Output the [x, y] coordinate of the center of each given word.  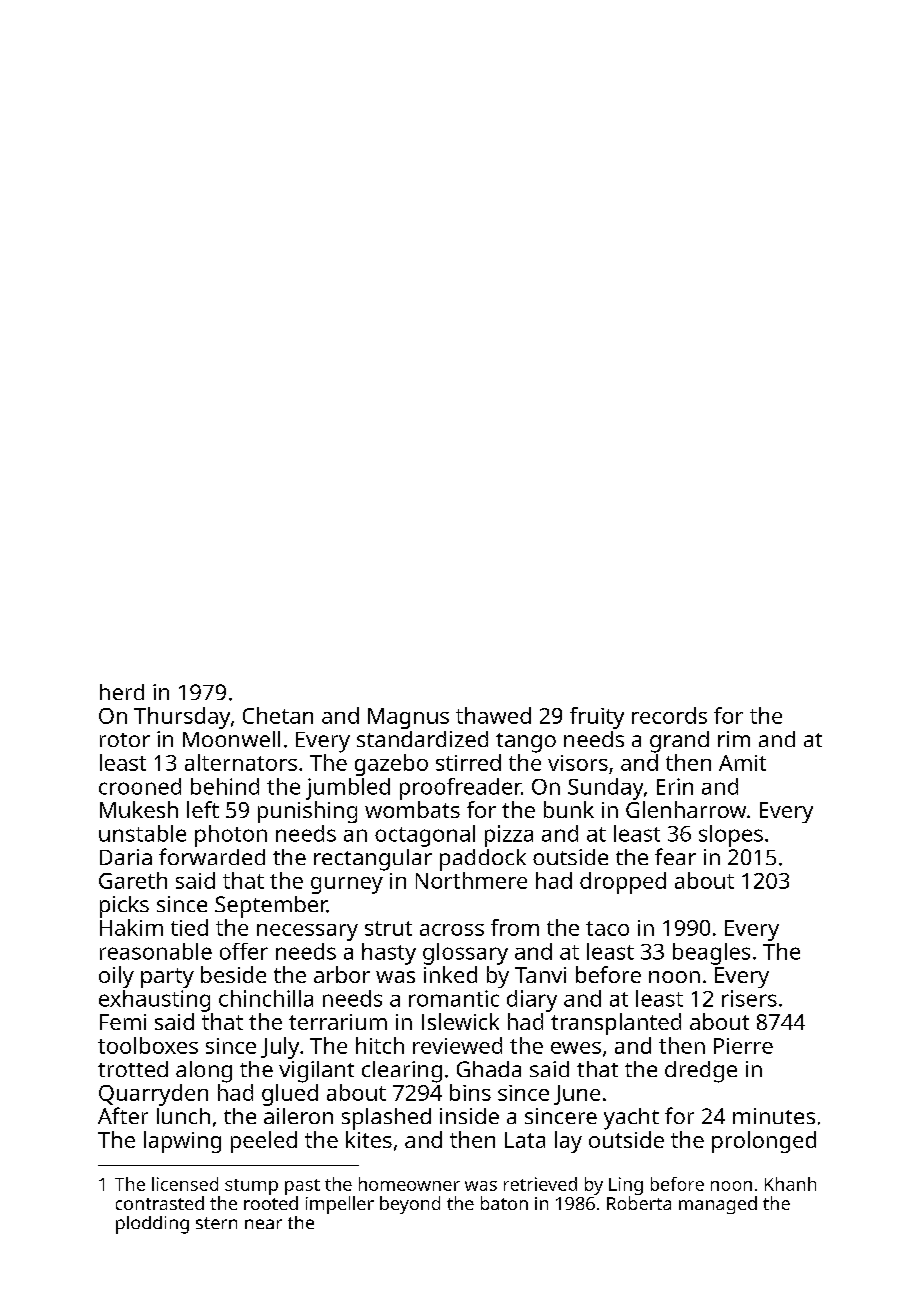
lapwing [182, 1142]
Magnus [408, 718]
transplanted [616, 1024]
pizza [509, 836]
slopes [731, 836]
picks [124, 907]
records [669, 715]
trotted [133, 1069]
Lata [525, 1140]
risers [749, 998]
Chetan [278, 715]
